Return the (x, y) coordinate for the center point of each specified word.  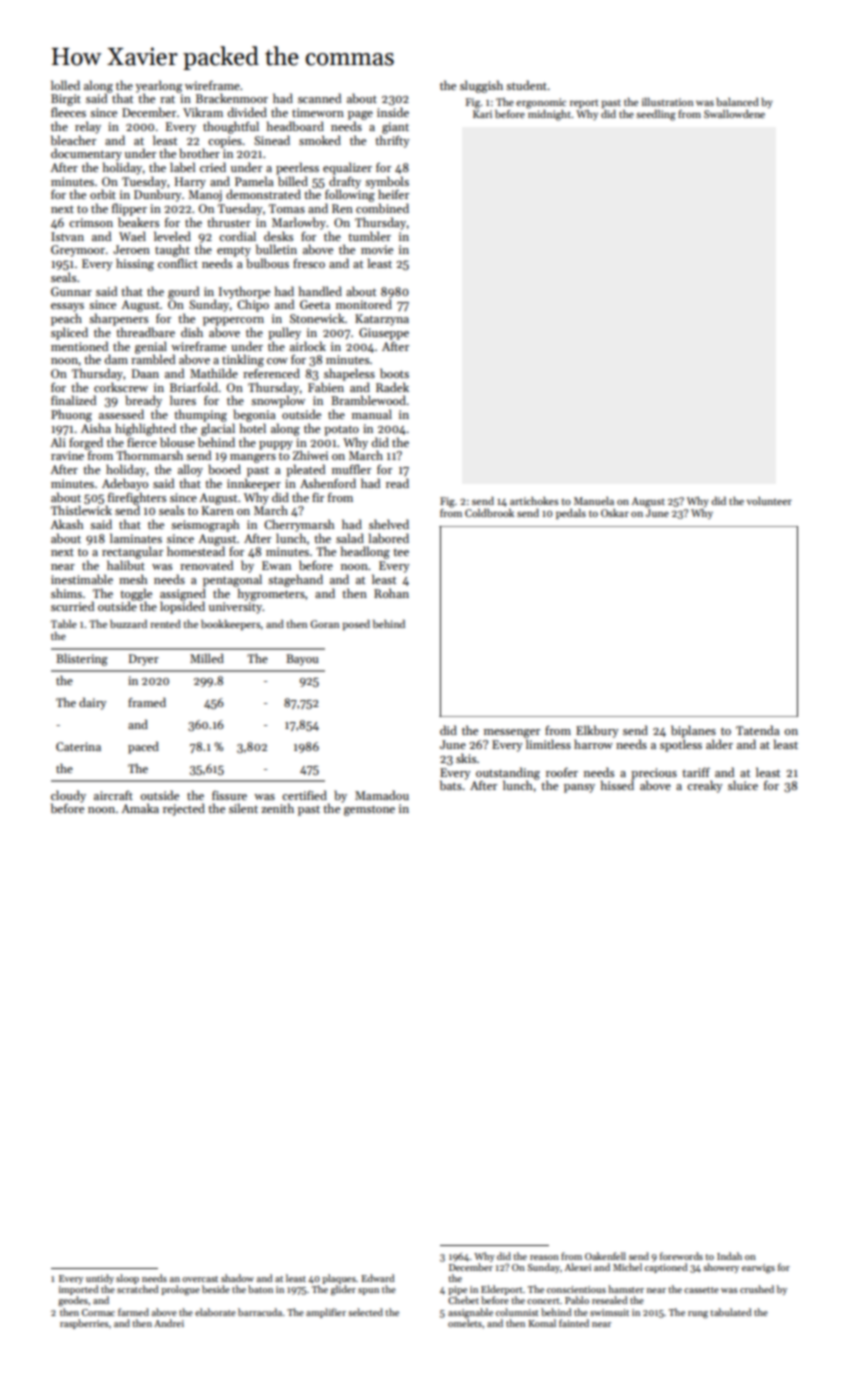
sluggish (481, 86)
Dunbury (158, 195)
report (584, 103)
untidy (100, 1279)
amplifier (326, 1313)
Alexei (578, 1267)
